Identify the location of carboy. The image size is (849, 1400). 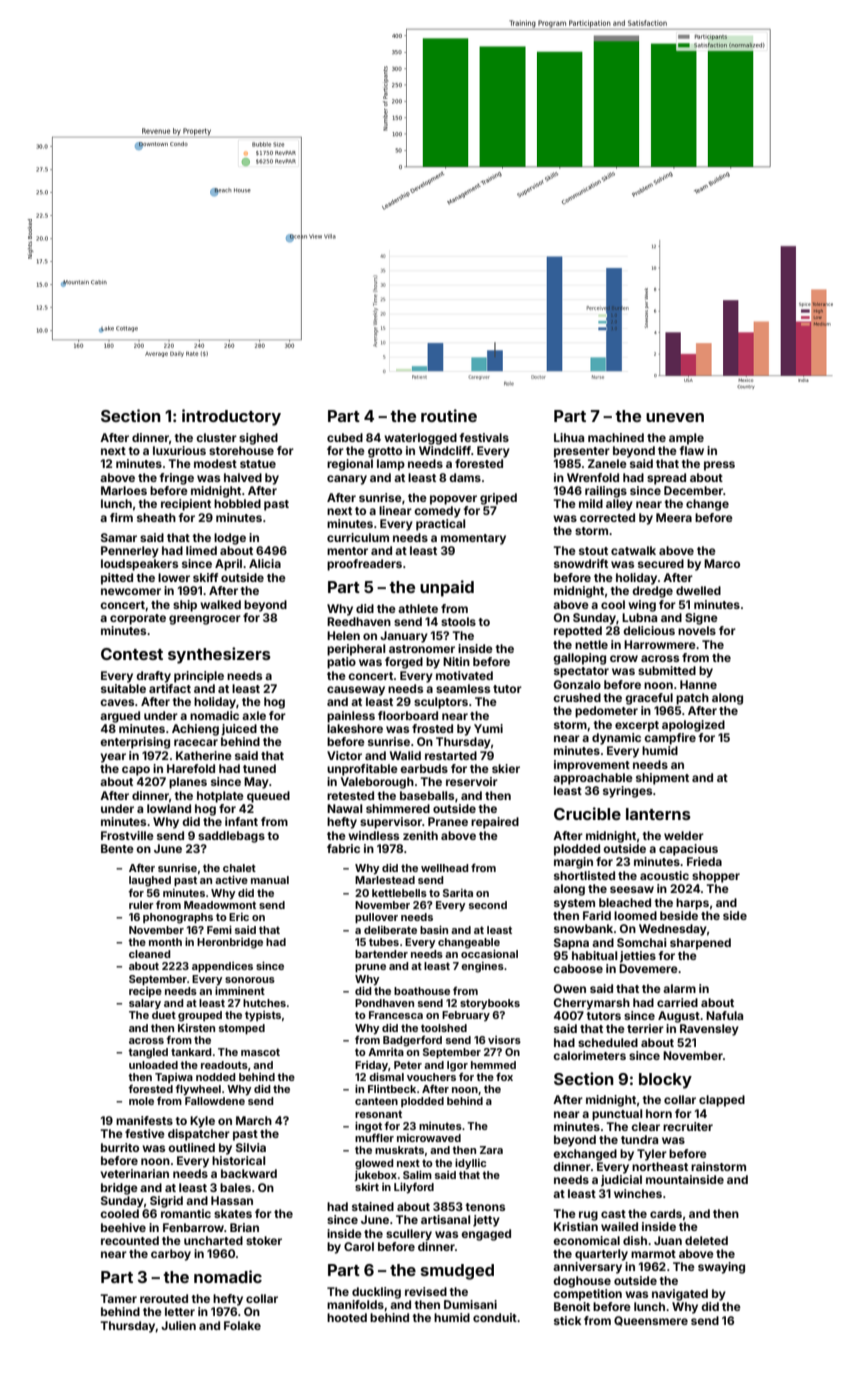
(171, 1255).
